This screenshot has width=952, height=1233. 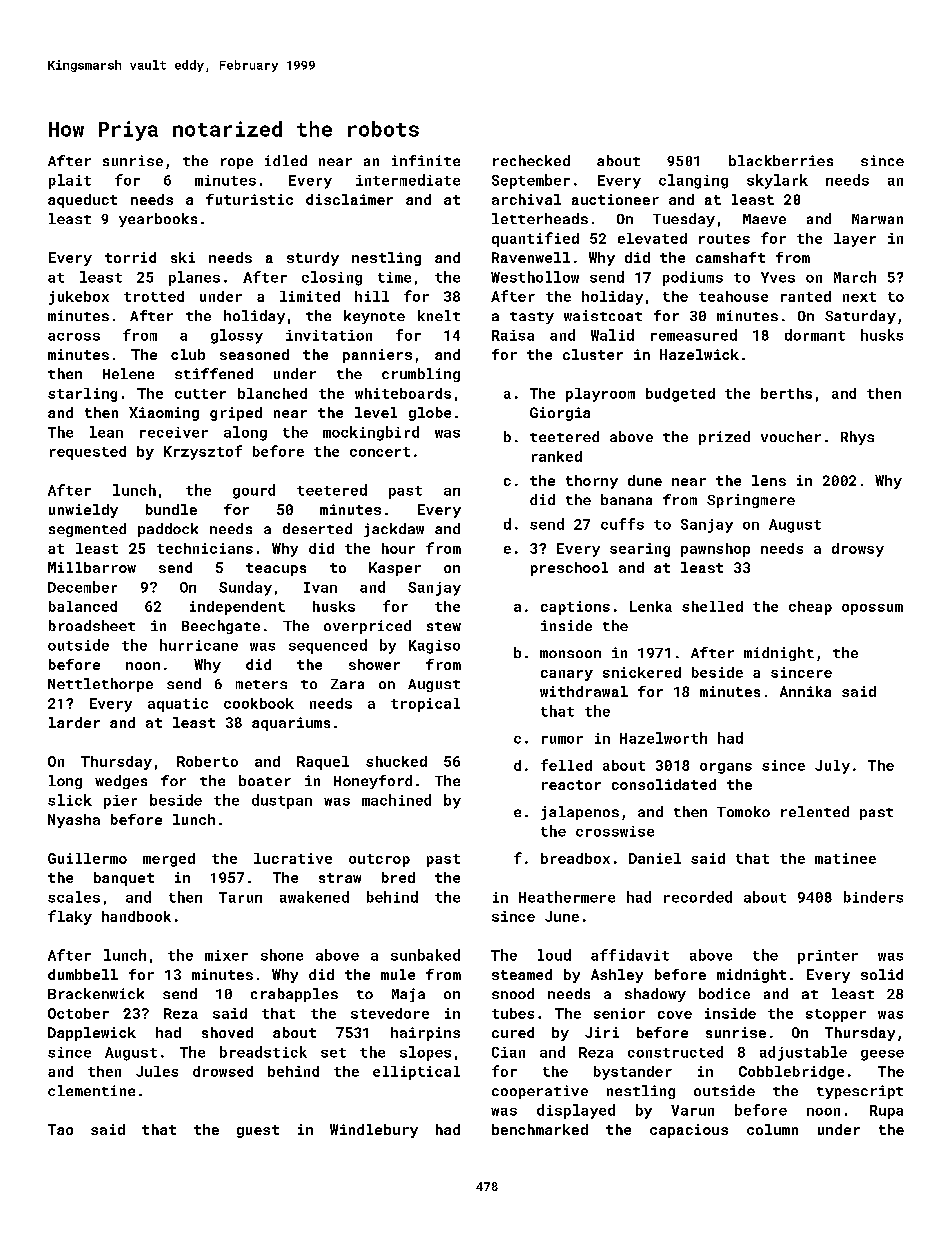 What do you see at coordinates (237, 163) in the screenshot?
I see `rope` at bounding box center [237, 163].
